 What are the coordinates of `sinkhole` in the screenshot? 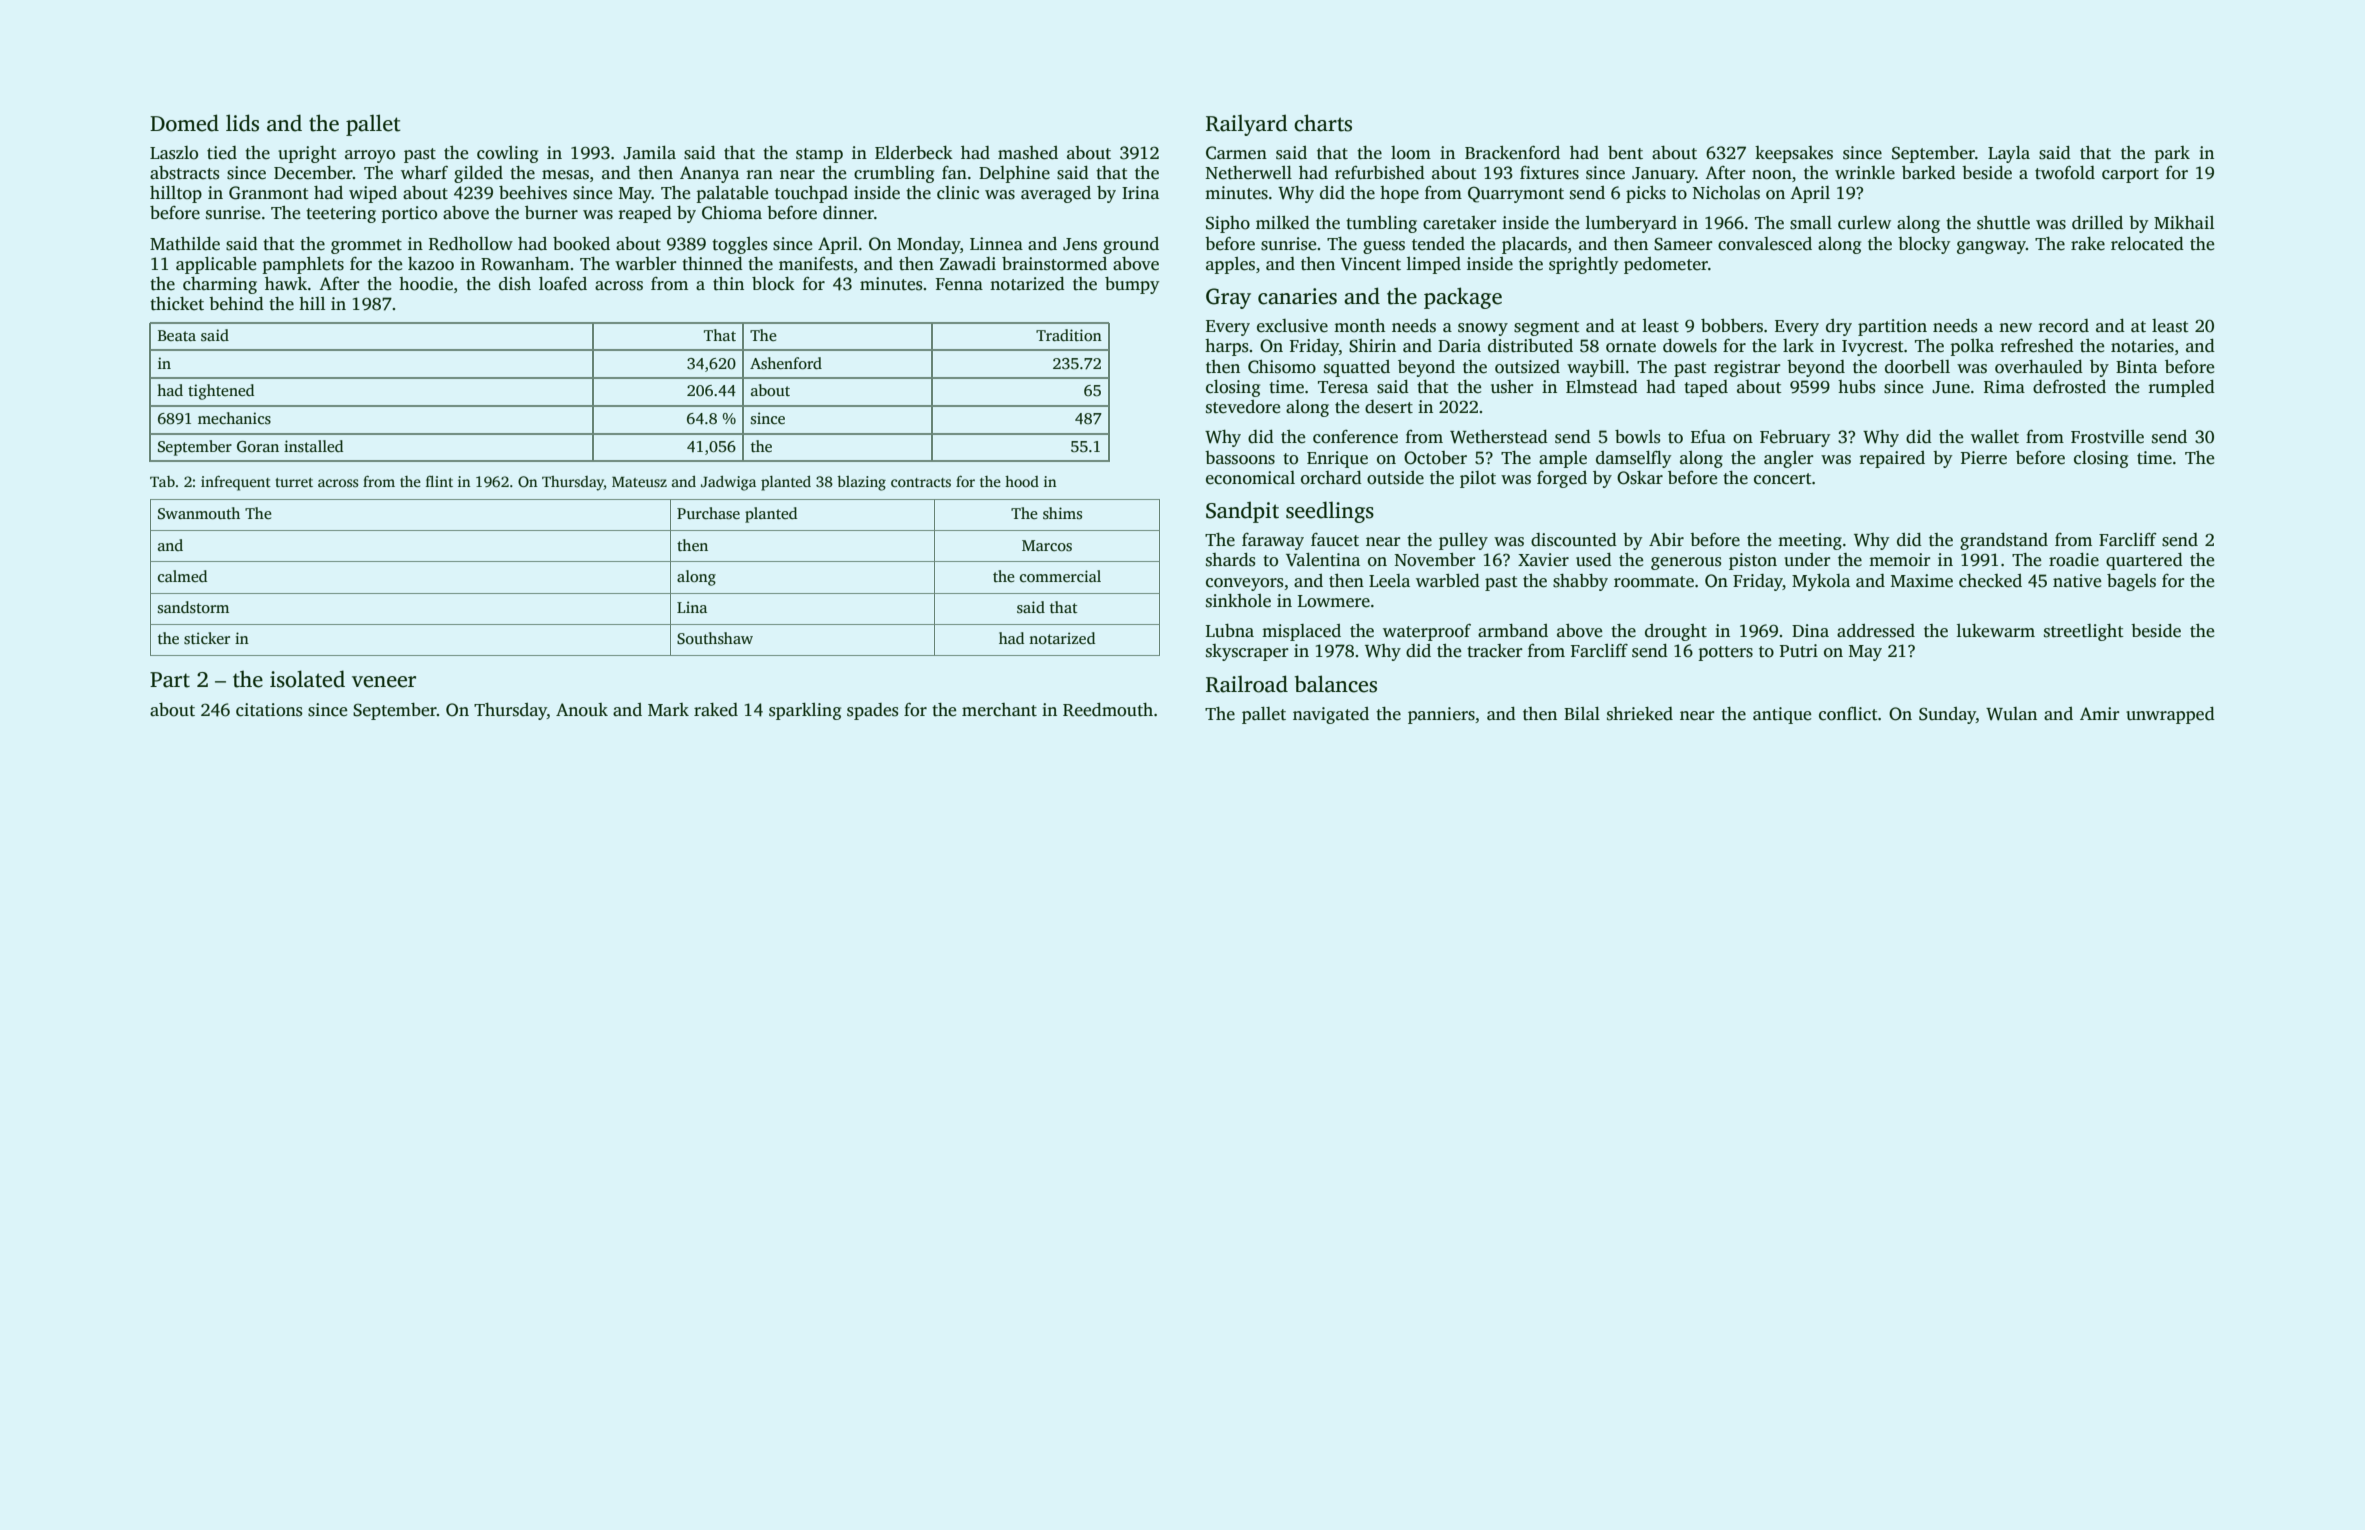 It's located at (1238, 601).
